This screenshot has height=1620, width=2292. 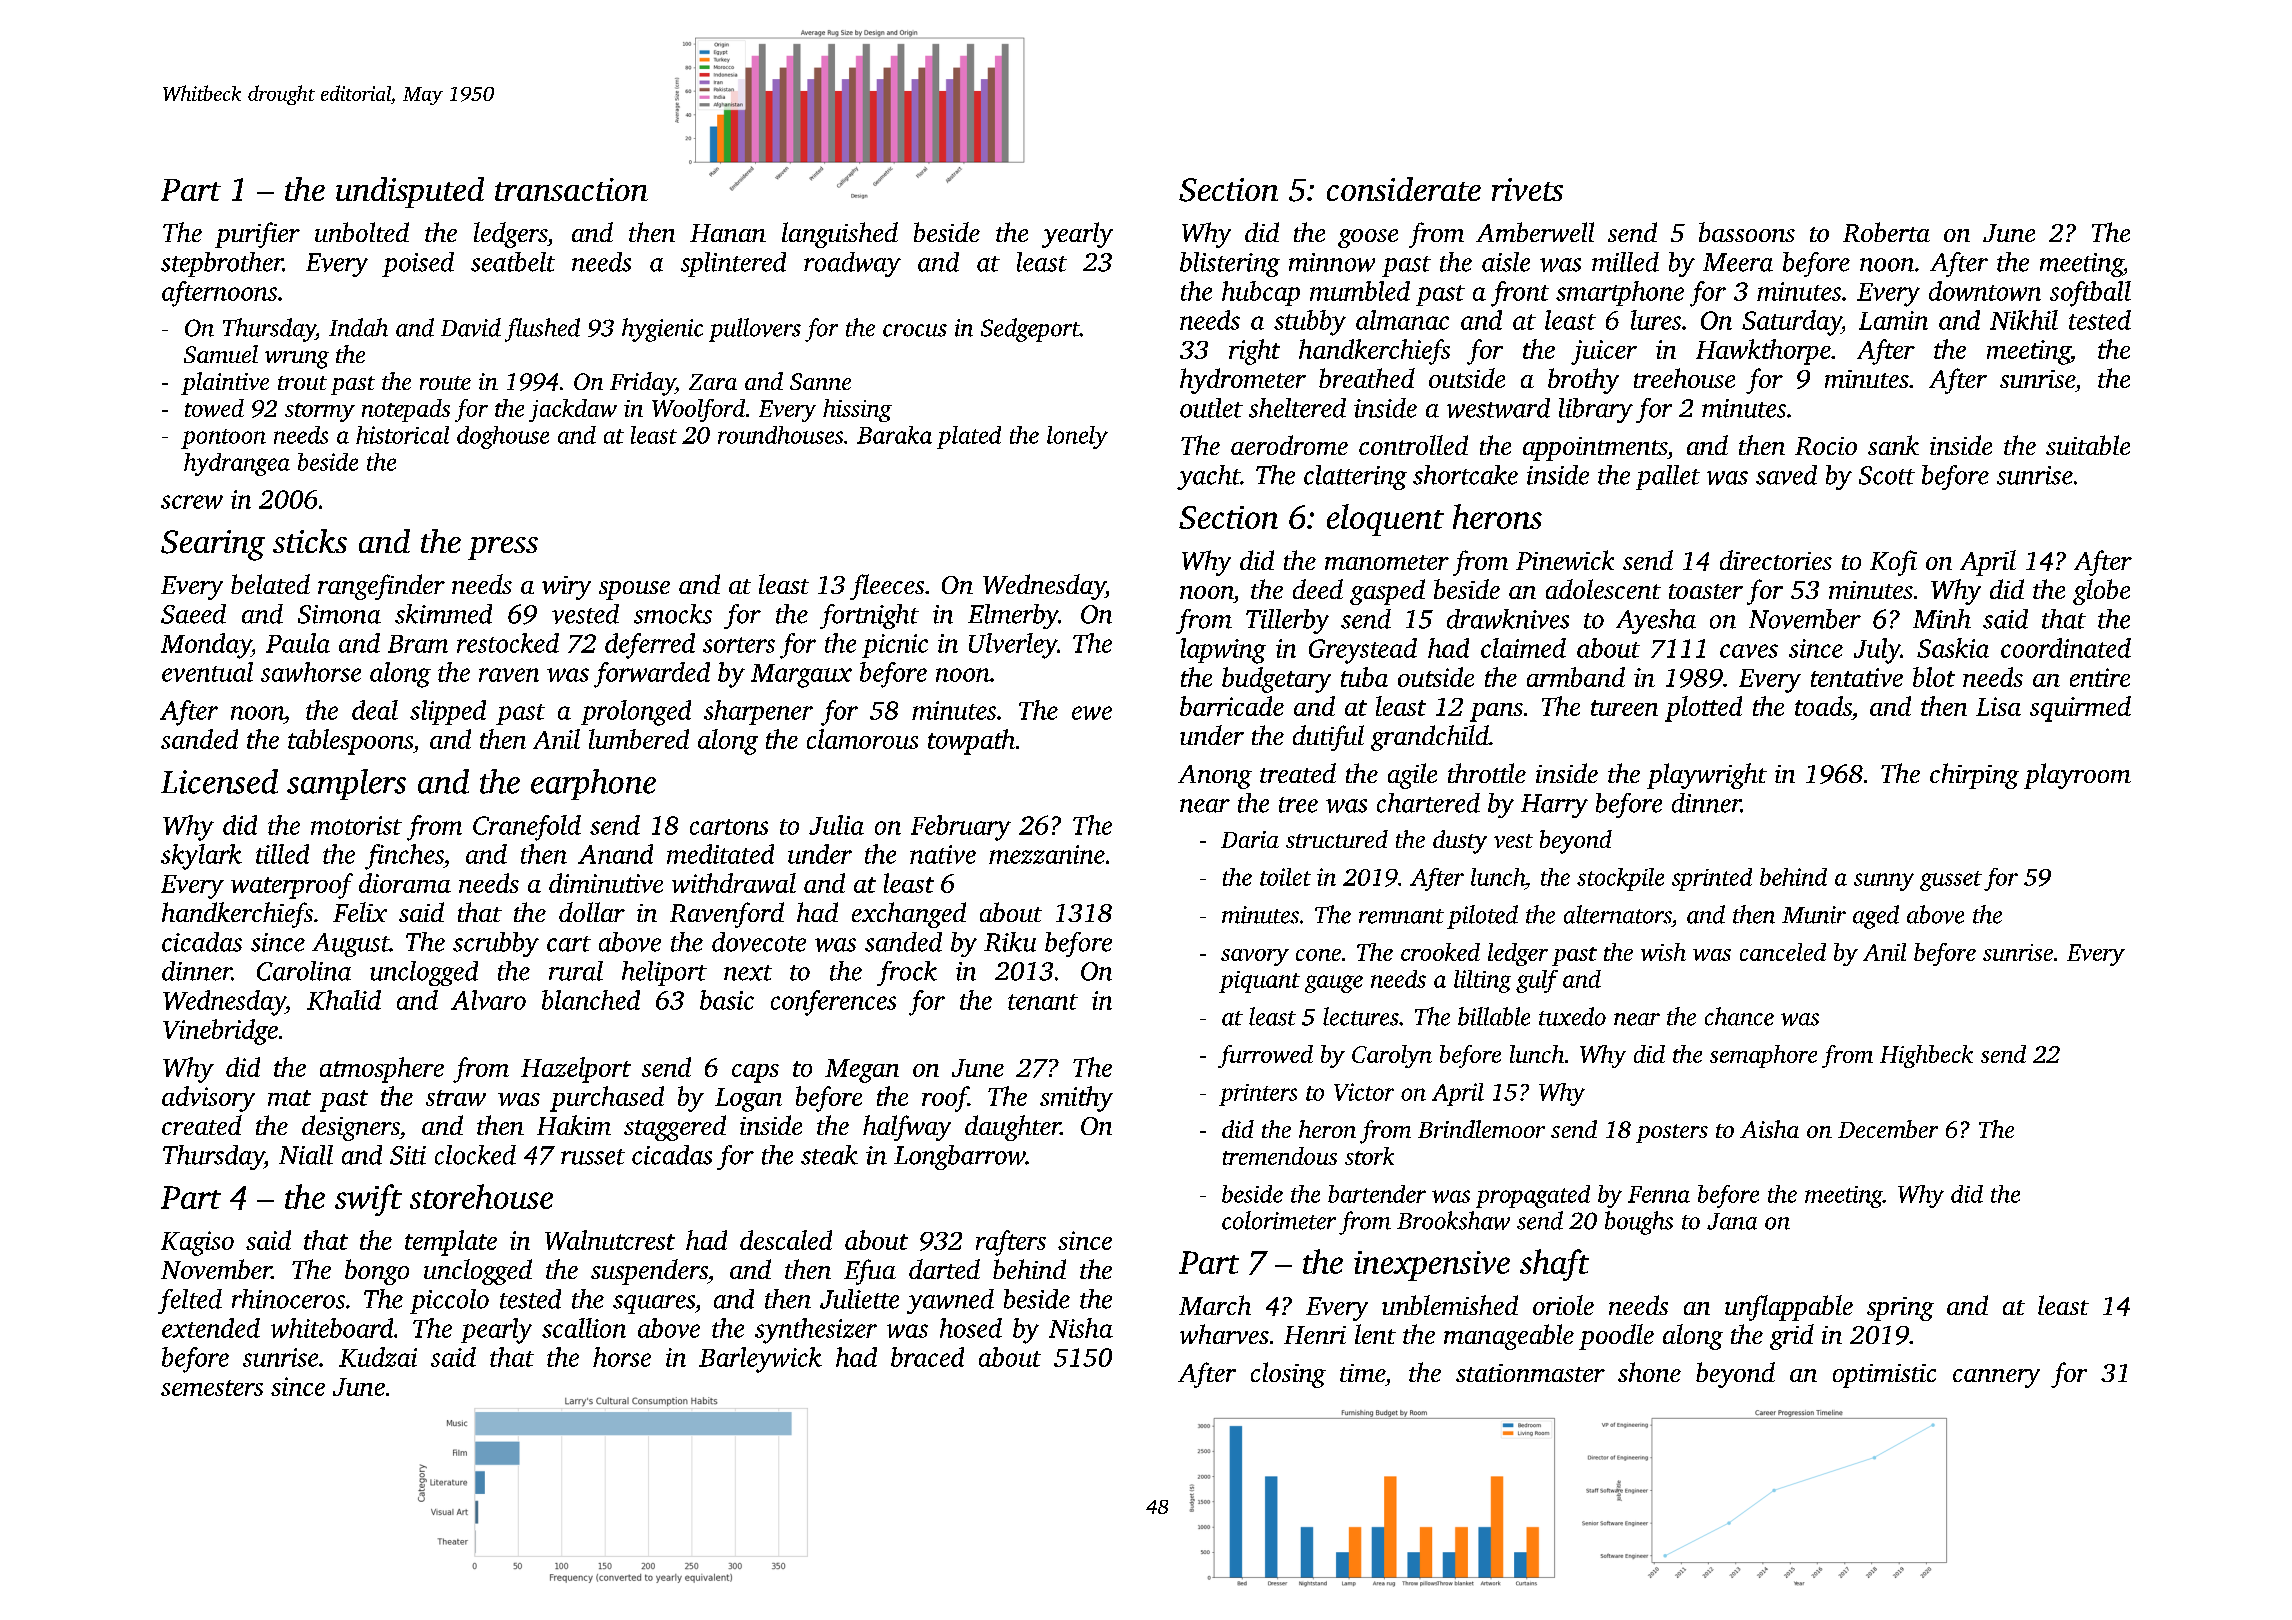 I want to click on rangefinder, so click(x=381, y=587).
